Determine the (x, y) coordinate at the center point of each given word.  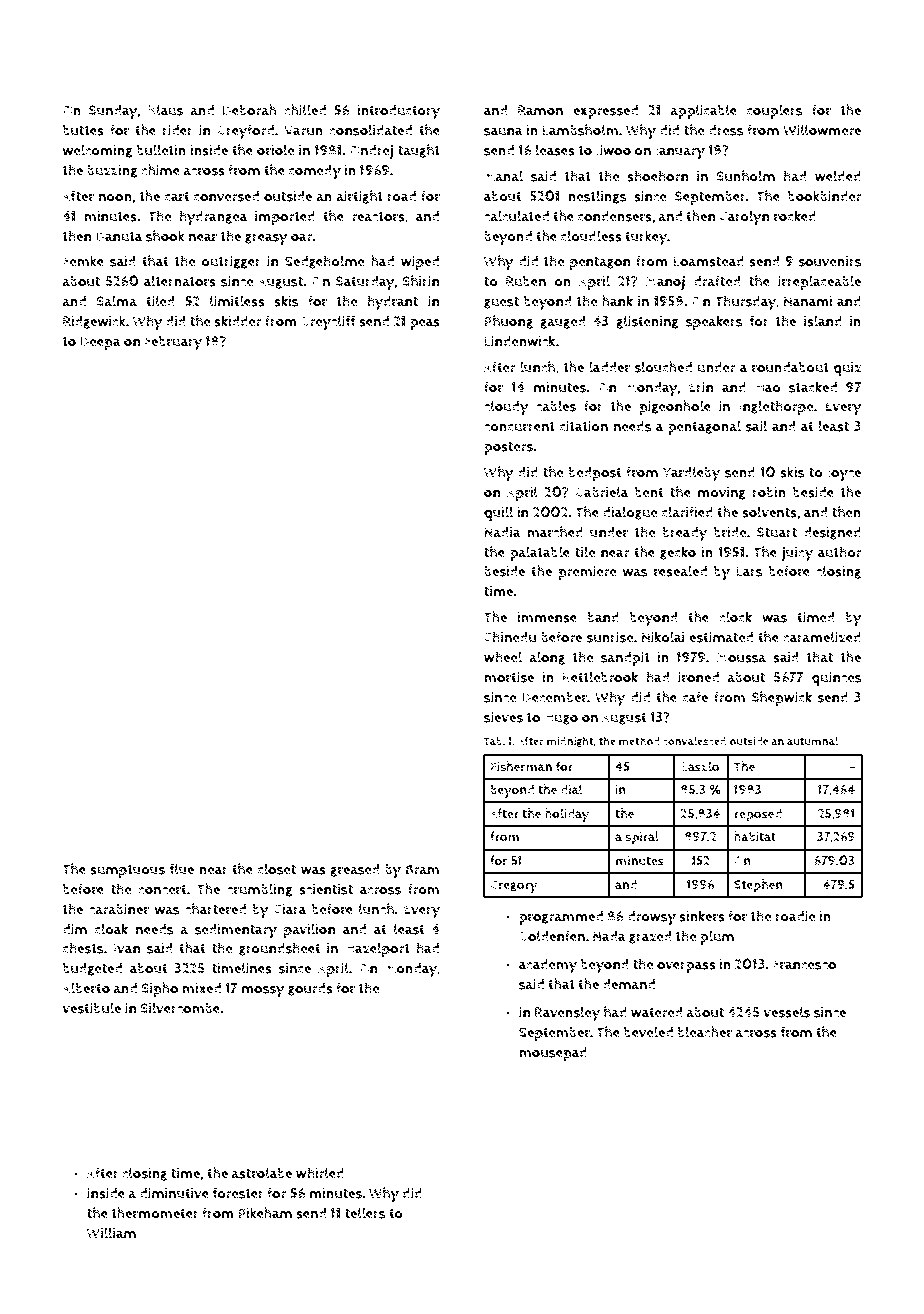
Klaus (165, 110)
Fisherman (521, 766)
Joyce (844, 474)
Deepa (100, 343)
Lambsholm (580, 130)
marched (555, 532)
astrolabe (261, 1173)
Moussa (741, 657)
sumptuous (127, 871)
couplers (774, 111)
